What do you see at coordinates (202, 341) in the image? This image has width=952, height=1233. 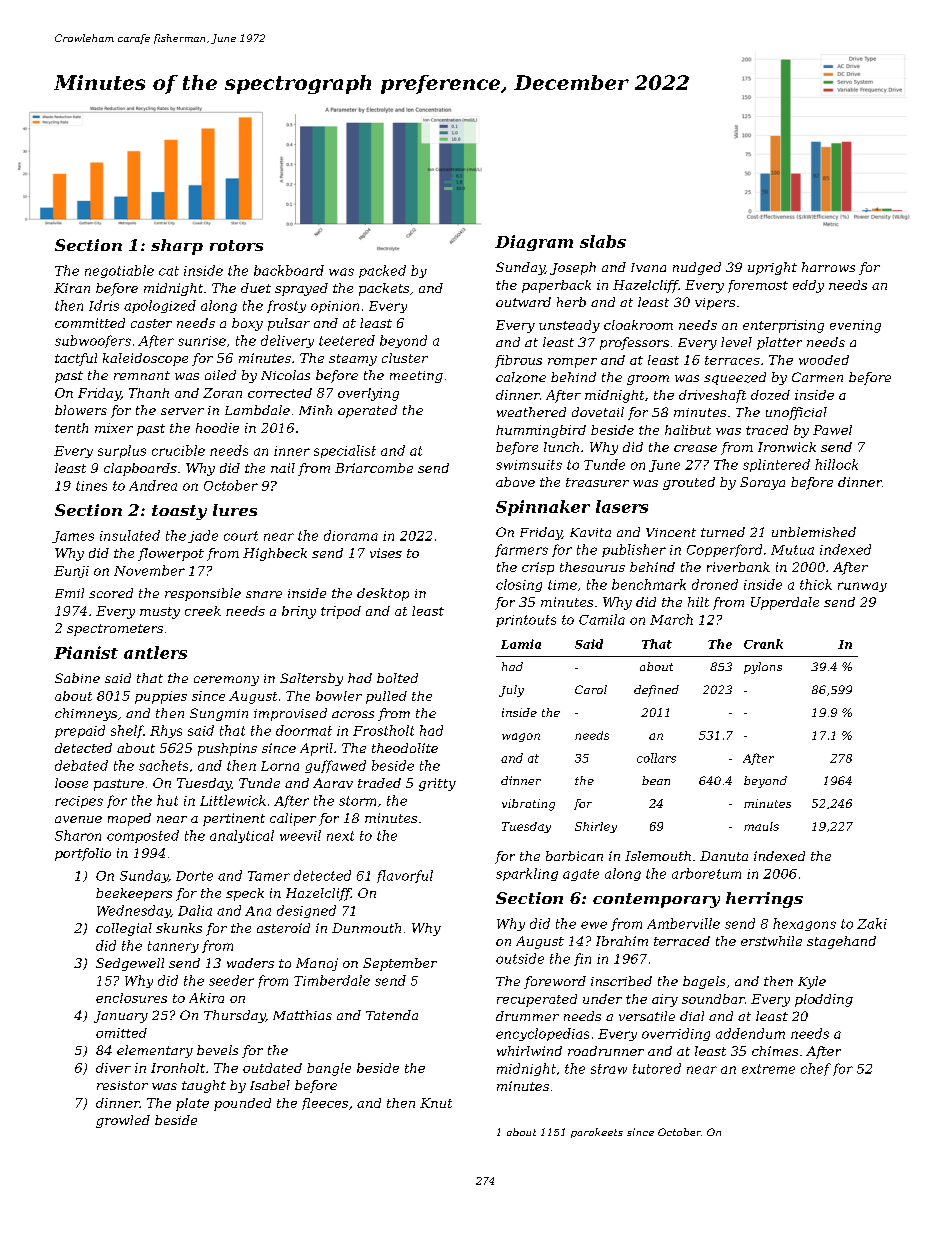 I see `sunrise` at bounding box center [202, 341].
